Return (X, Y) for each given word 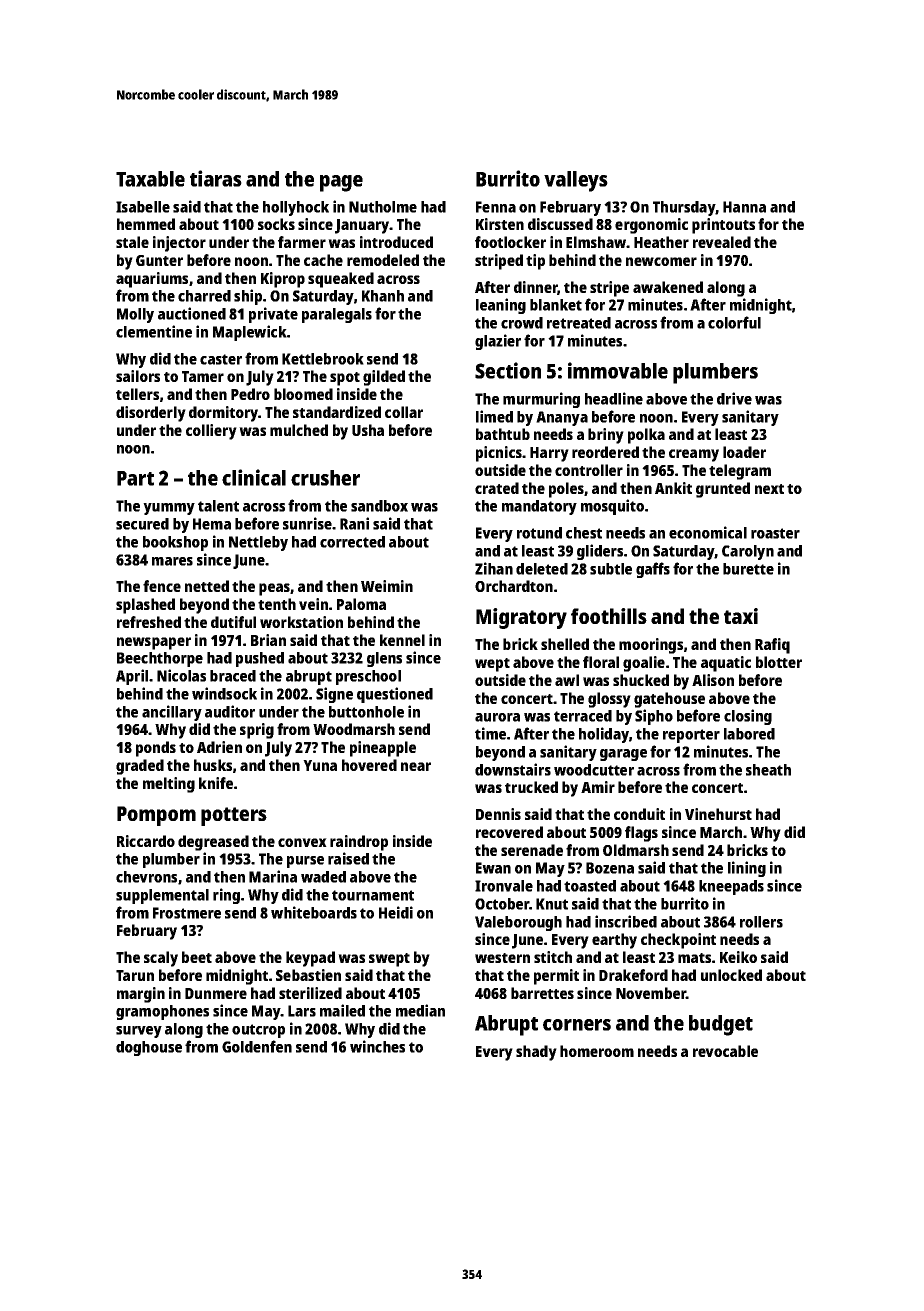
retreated (579, 323)
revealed (722, 242)
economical (708, 532)
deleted (542, 569)
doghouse (149, 1048)
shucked (641, 680)
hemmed (146, 224)
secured (142, 524)
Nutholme (383, 207)
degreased (213, 843)
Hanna (744, 207)
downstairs (513, 769)
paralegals (337, 315)
